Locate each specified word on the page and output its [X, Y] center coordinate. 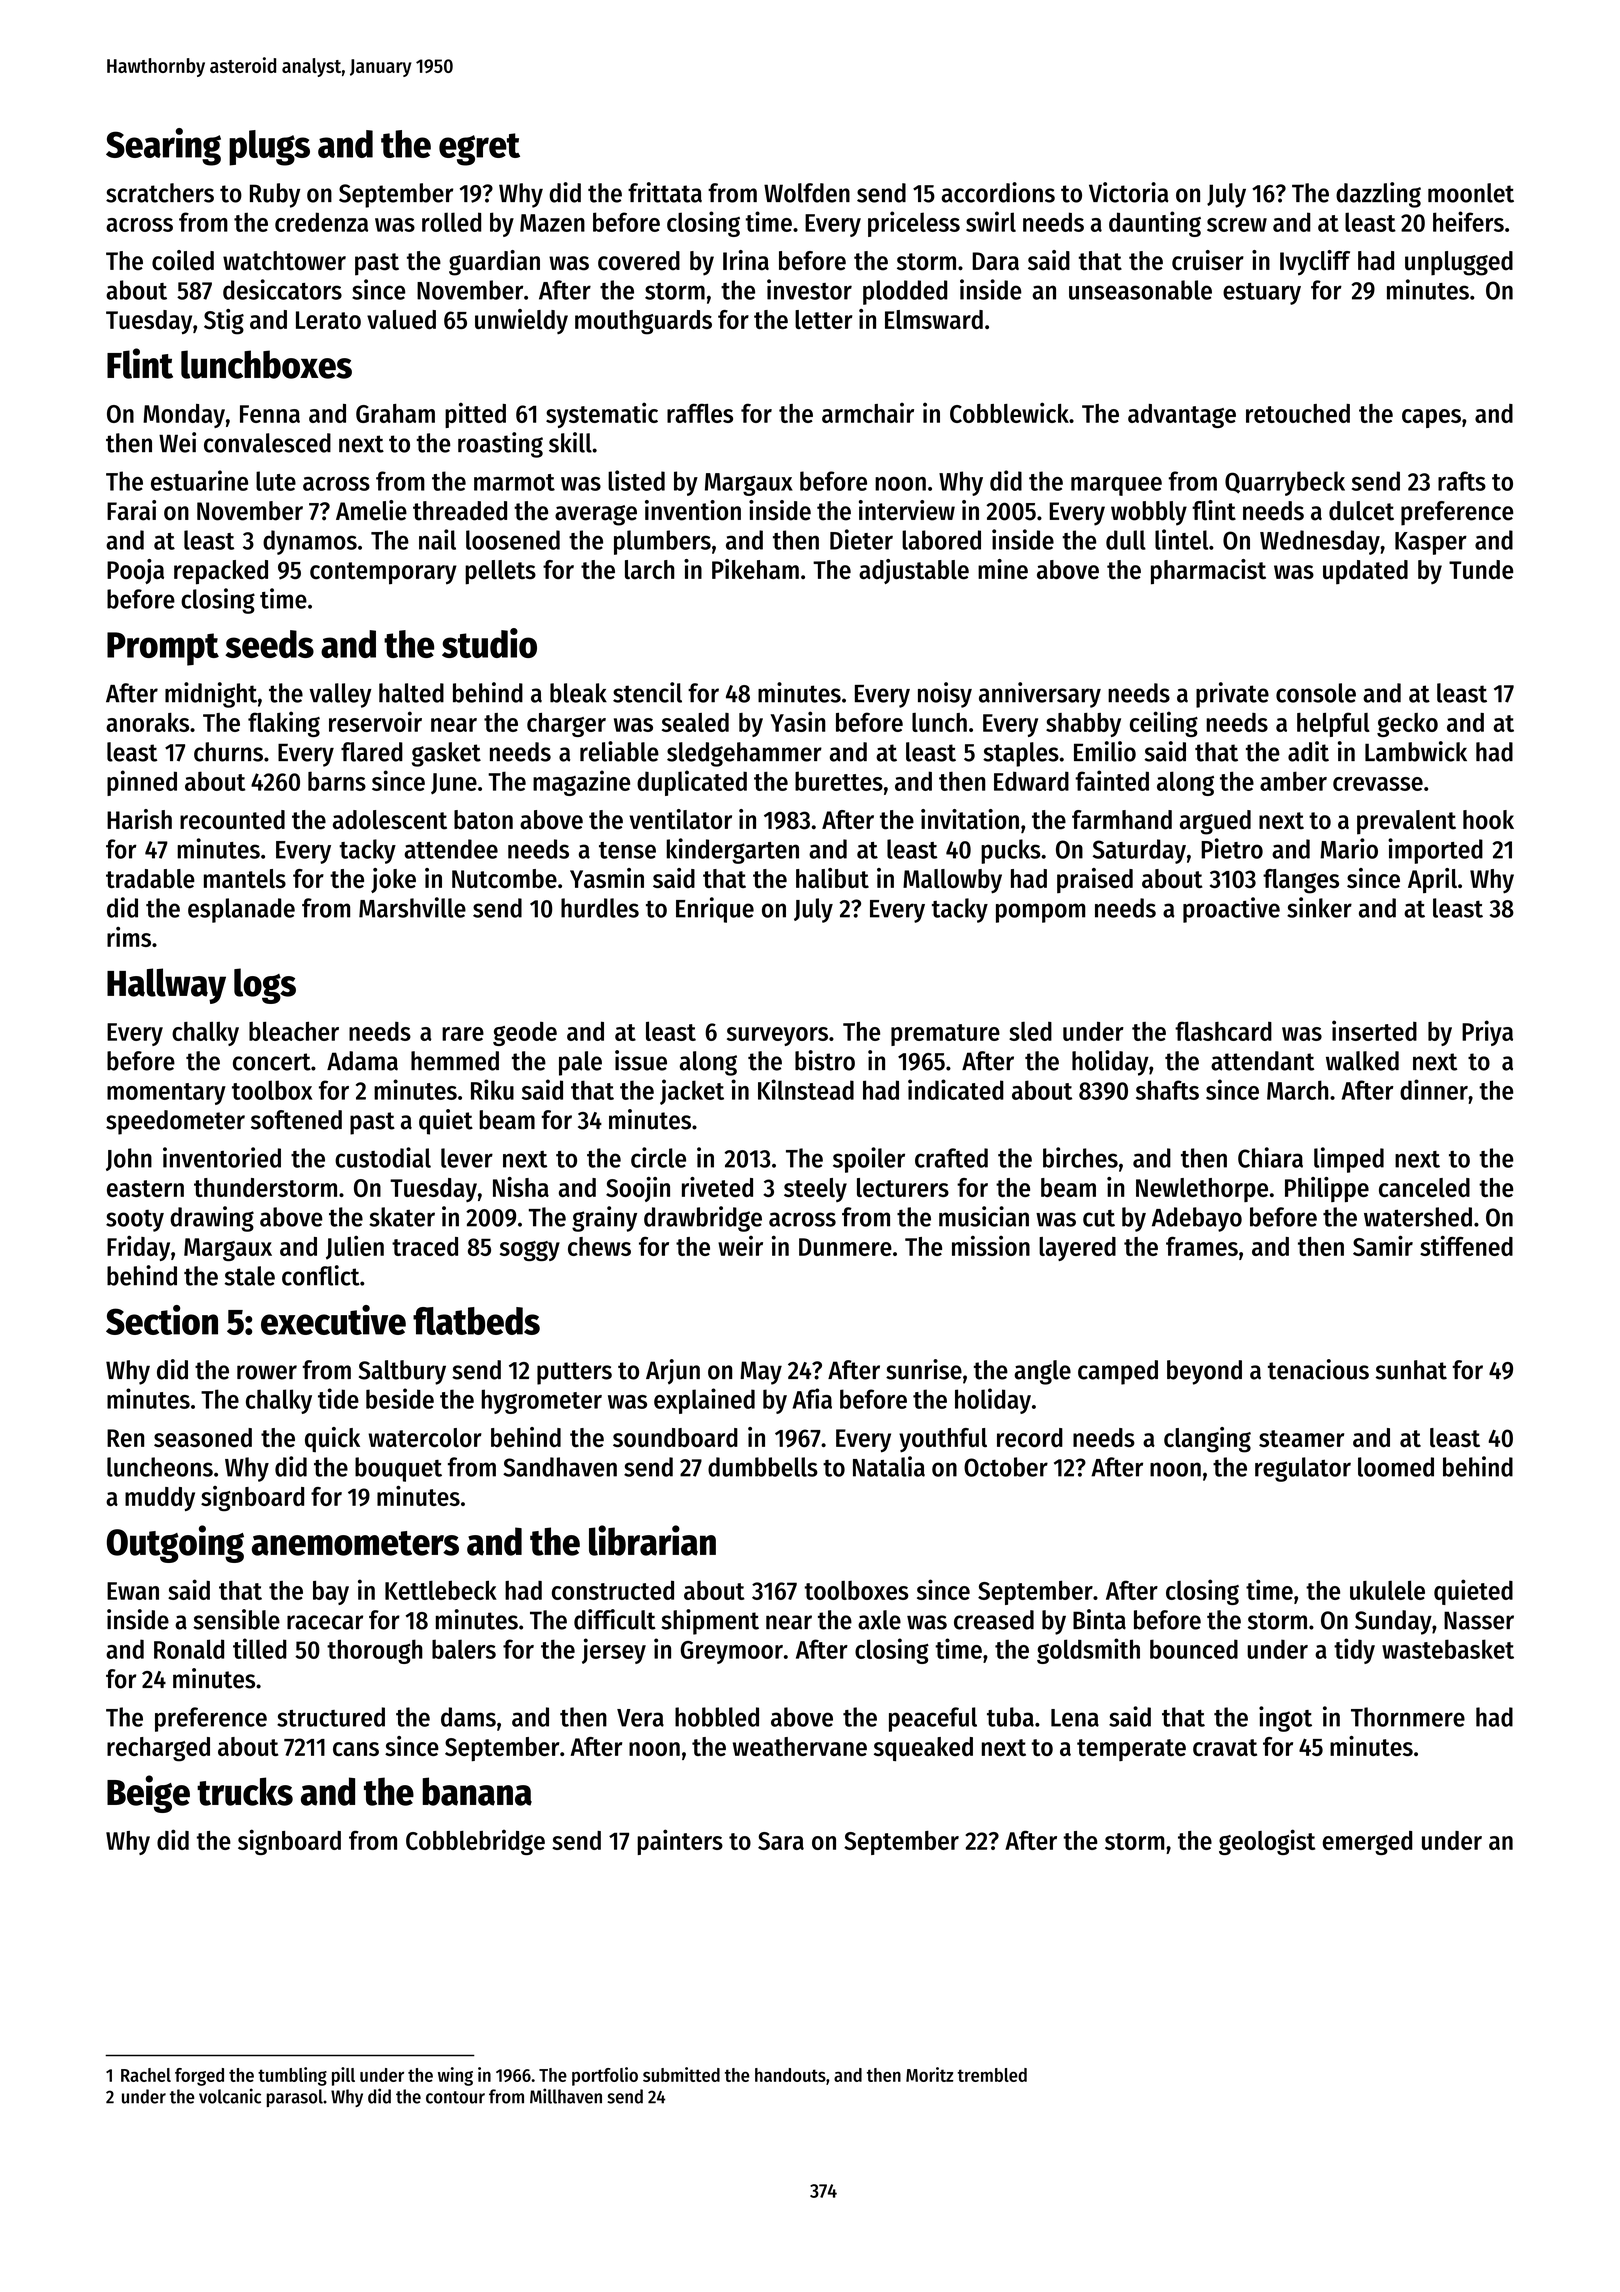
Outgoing [175, 1544]
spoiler [869, 1160]
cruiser [1208, 260]
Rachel [146, 2075]
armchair [868, 413]
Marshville [412, 907]
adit [1308, 751]
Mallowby [952, 881]
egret [479, 149]
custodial [383, 1157]
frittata [665, 192]
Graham [395, 413]
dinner [1434, 1089]
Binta [1099, 1619]
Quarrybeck [1285, 483]
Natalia [889, 1466]
